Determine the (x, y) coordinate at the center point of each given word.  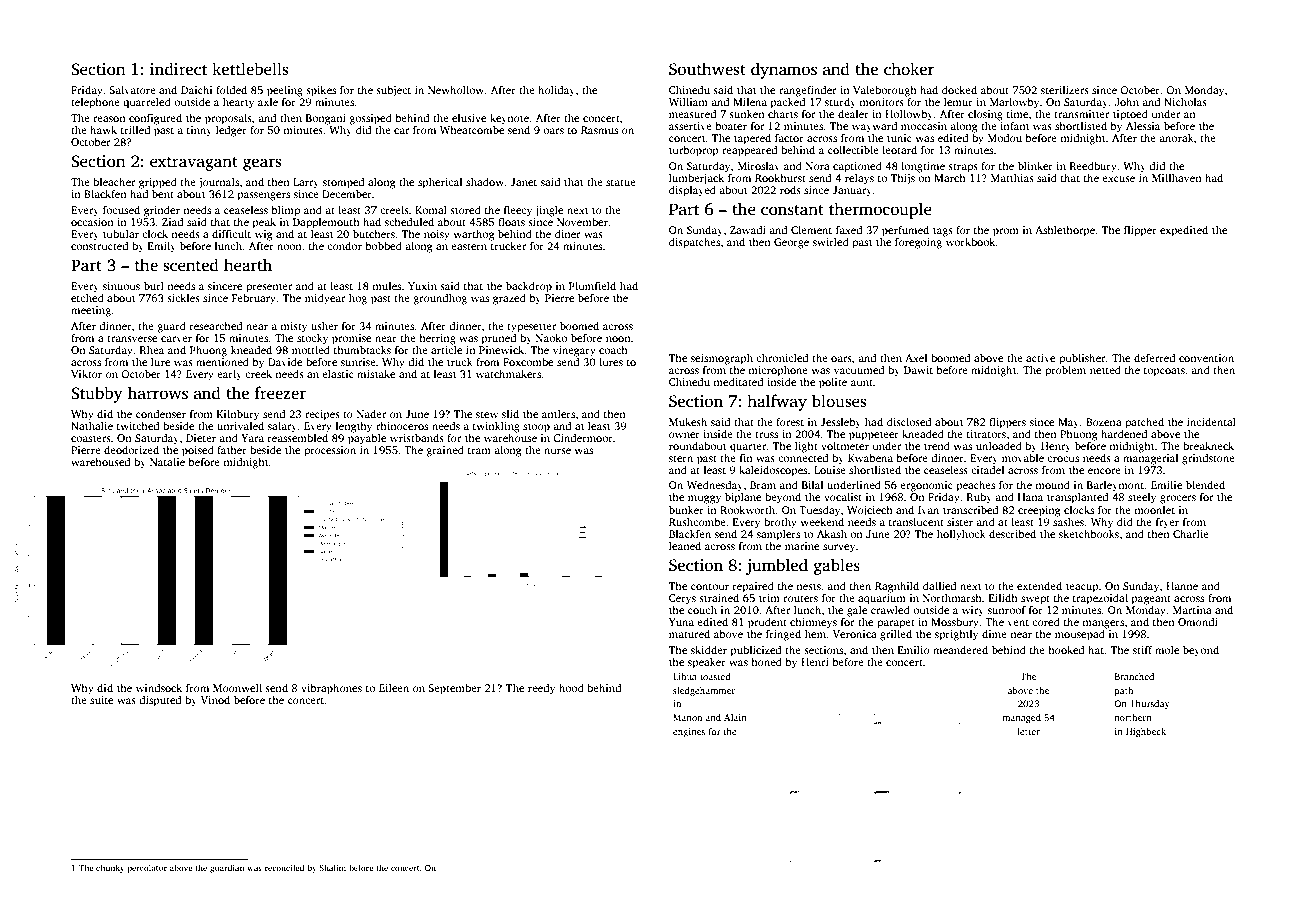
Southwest (707, 69)
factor (789, 138)
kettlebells (250, 69)
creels (394, 209)
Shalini (332, 867)
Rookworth (748, 510)
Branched (1134, 676)
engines (689, 732)
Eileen (394, 687)
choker (909, 69)
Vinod (215, 700)
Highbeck (1146, 732)
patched (1144, 423)
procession (330, 451)
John (1127, 101)
